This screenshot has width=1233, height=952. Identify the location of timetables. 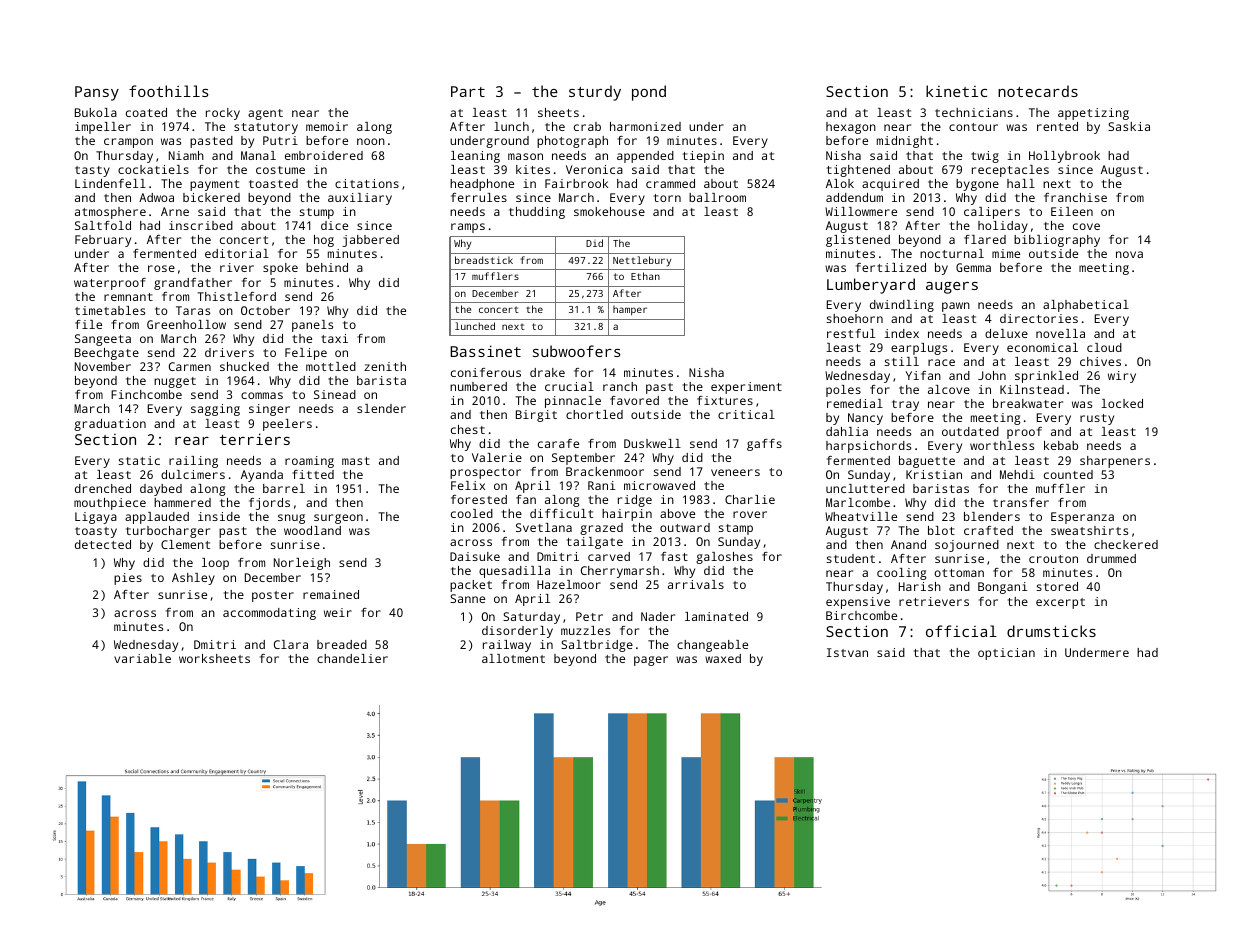
(110, 310).
